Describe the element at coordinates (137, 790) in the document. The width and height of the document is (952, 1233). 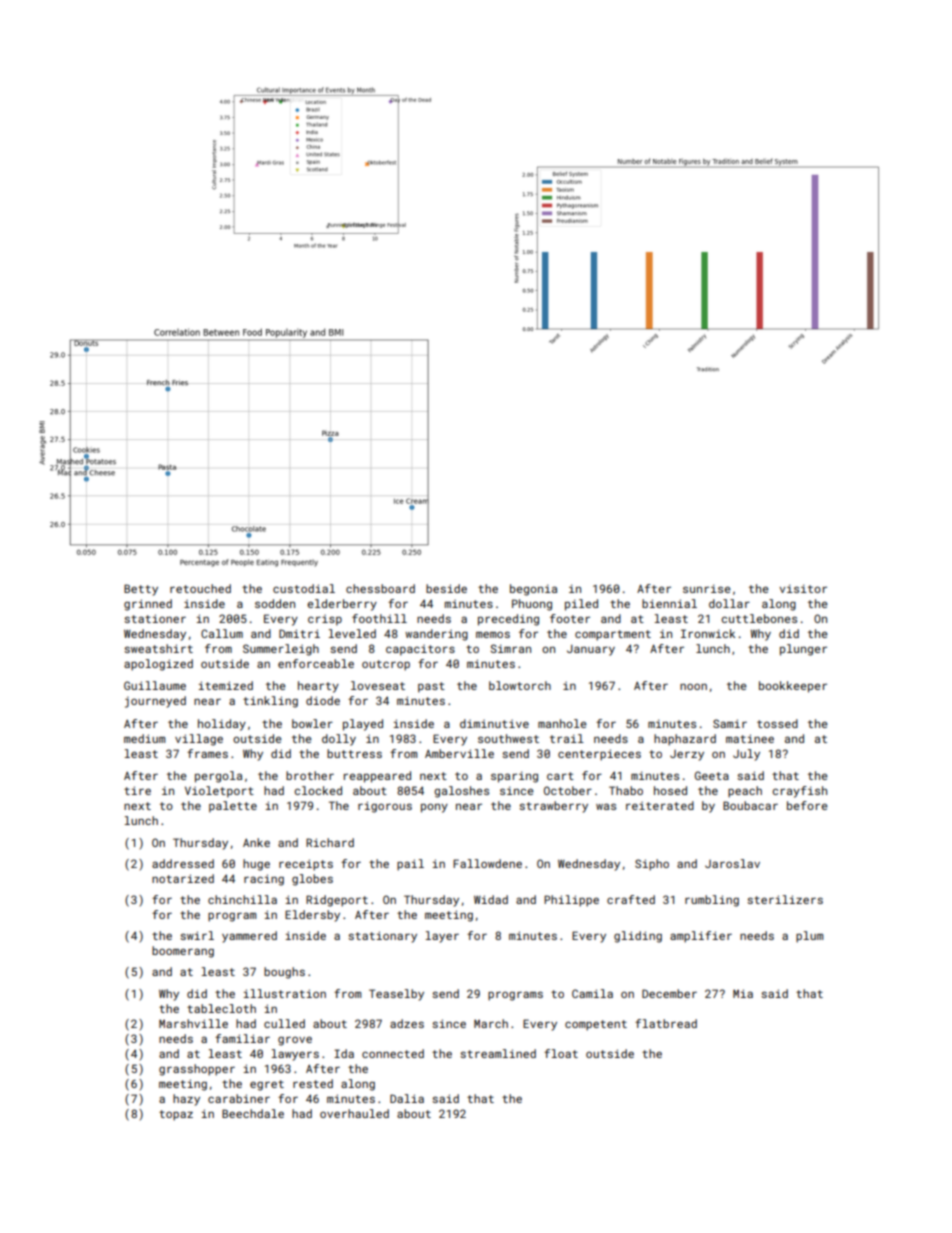
I see `tire` at that location.
